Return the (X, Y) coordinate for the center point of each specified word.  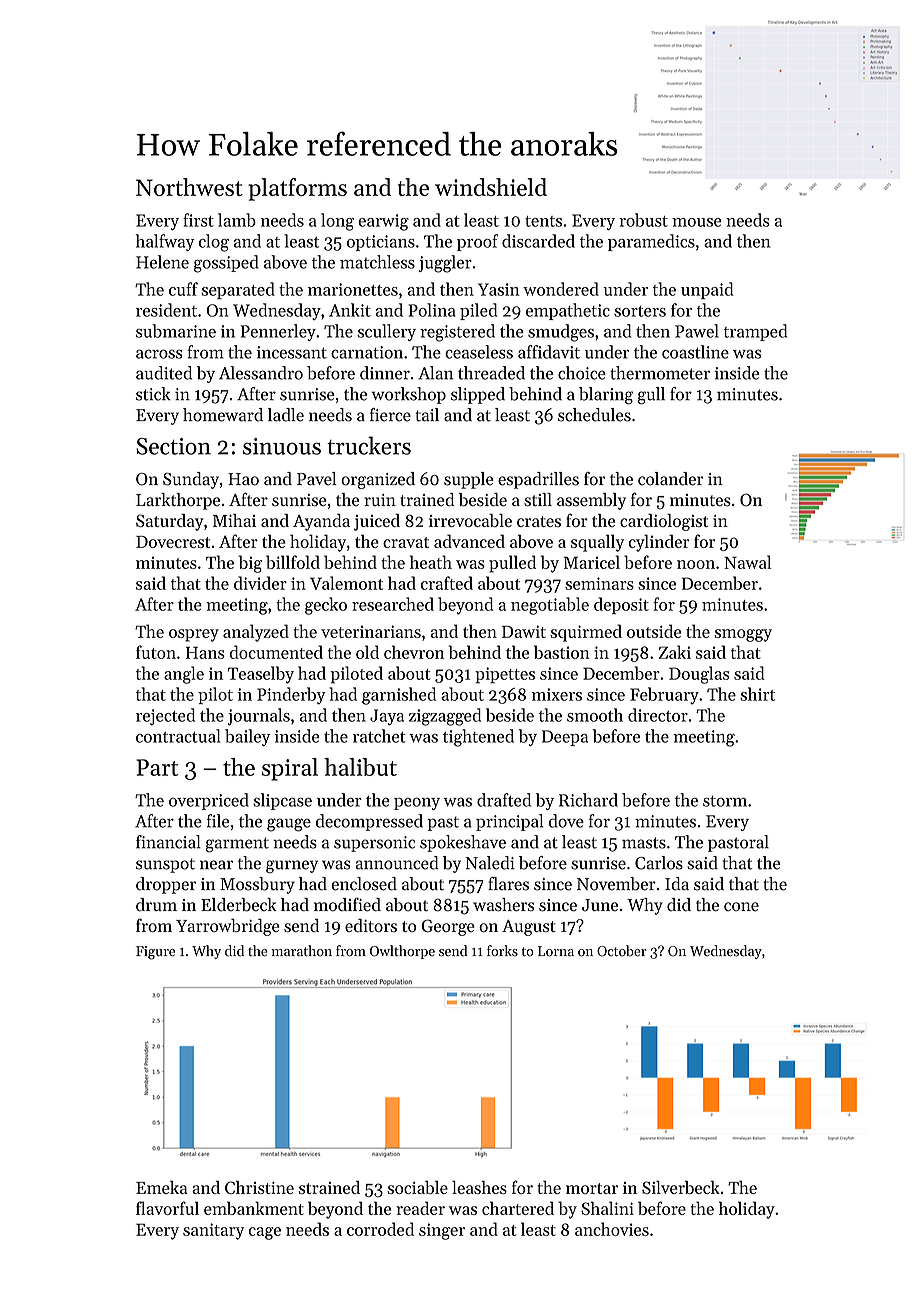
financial (168, 842)
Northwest (189, 187)
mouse (697, 222)
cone (741, 907)
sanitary (213, 1231)
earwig (383, 222)
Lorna (556, 951)
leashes (479, 1187)
